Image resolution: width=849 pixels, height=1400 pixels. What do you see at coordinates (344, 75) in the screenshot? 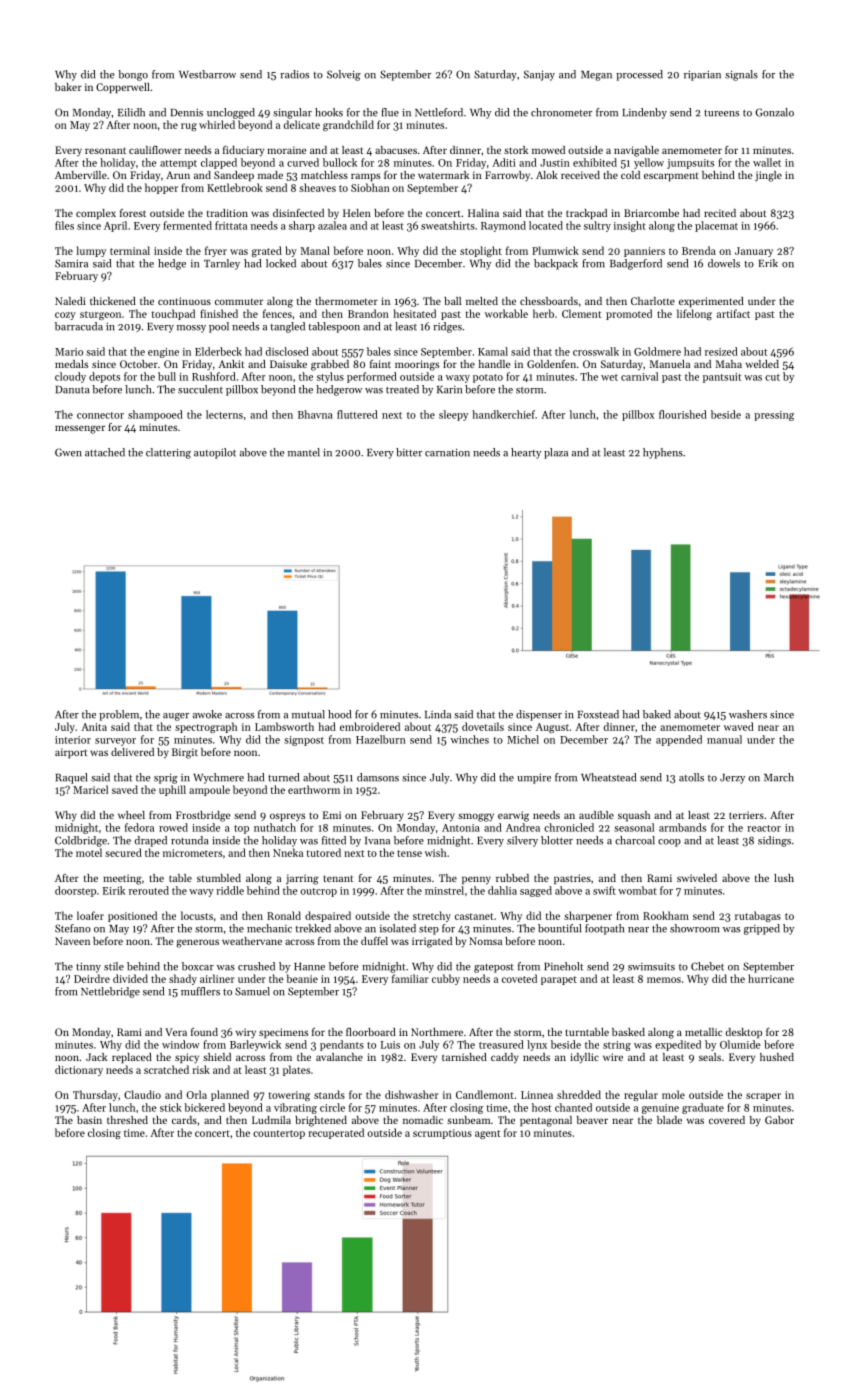
I see `Solveig` at bounding box center [344, 75].
